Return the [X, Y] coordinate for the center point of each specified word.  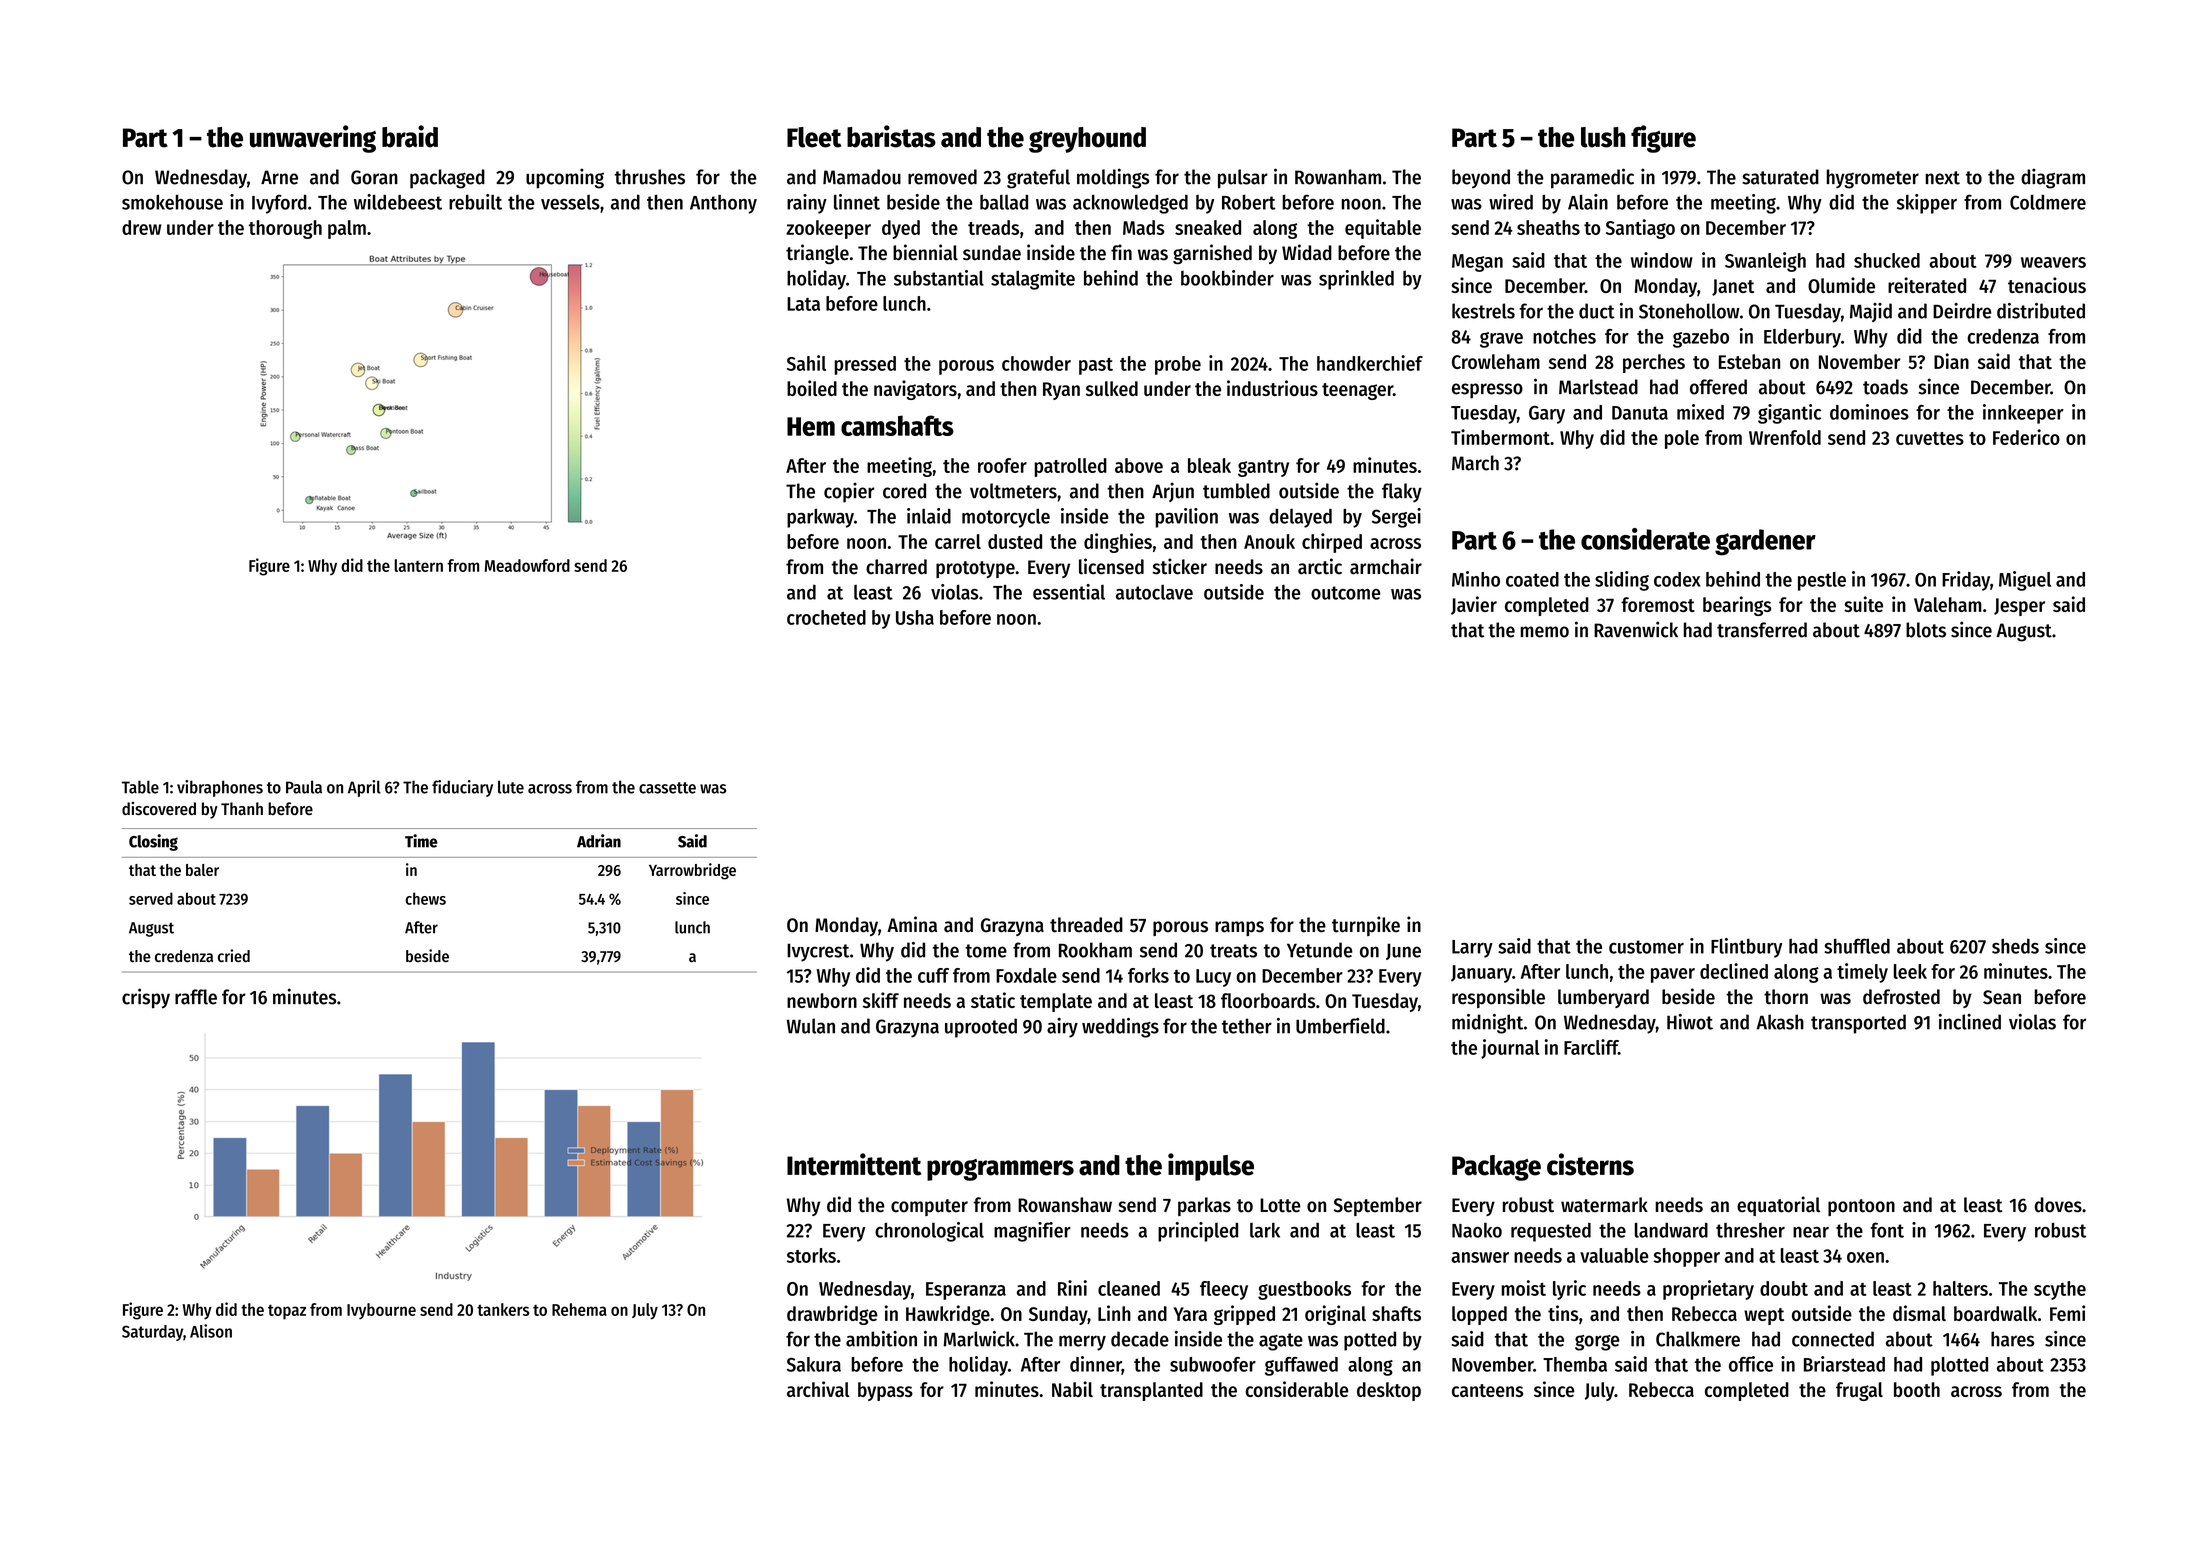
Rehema [579, 1309]
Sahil [806, 363]
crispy [146, 998]
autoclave [1154, 592]
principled [1198, 1232]
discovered [159, 809]
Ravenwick [1636, 629]
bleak [1209, 465]
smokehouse [172, 202]
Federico [2026, 437]
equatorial [1778, 1206]
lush [1603, 137]
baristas [891, 136]
